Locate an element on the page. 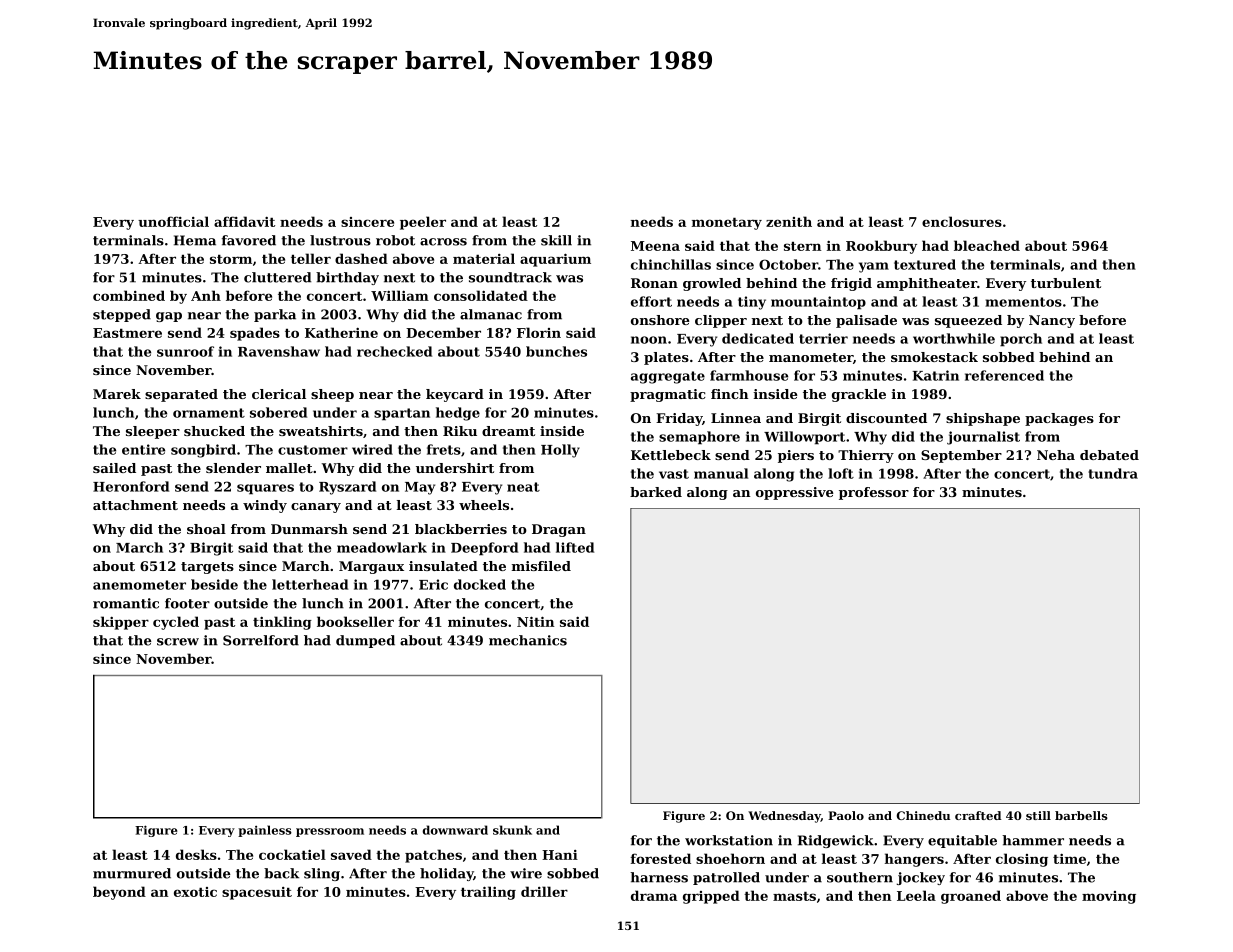 This document has width=1233, height=952. combined is located at coordinates (129, 295).
